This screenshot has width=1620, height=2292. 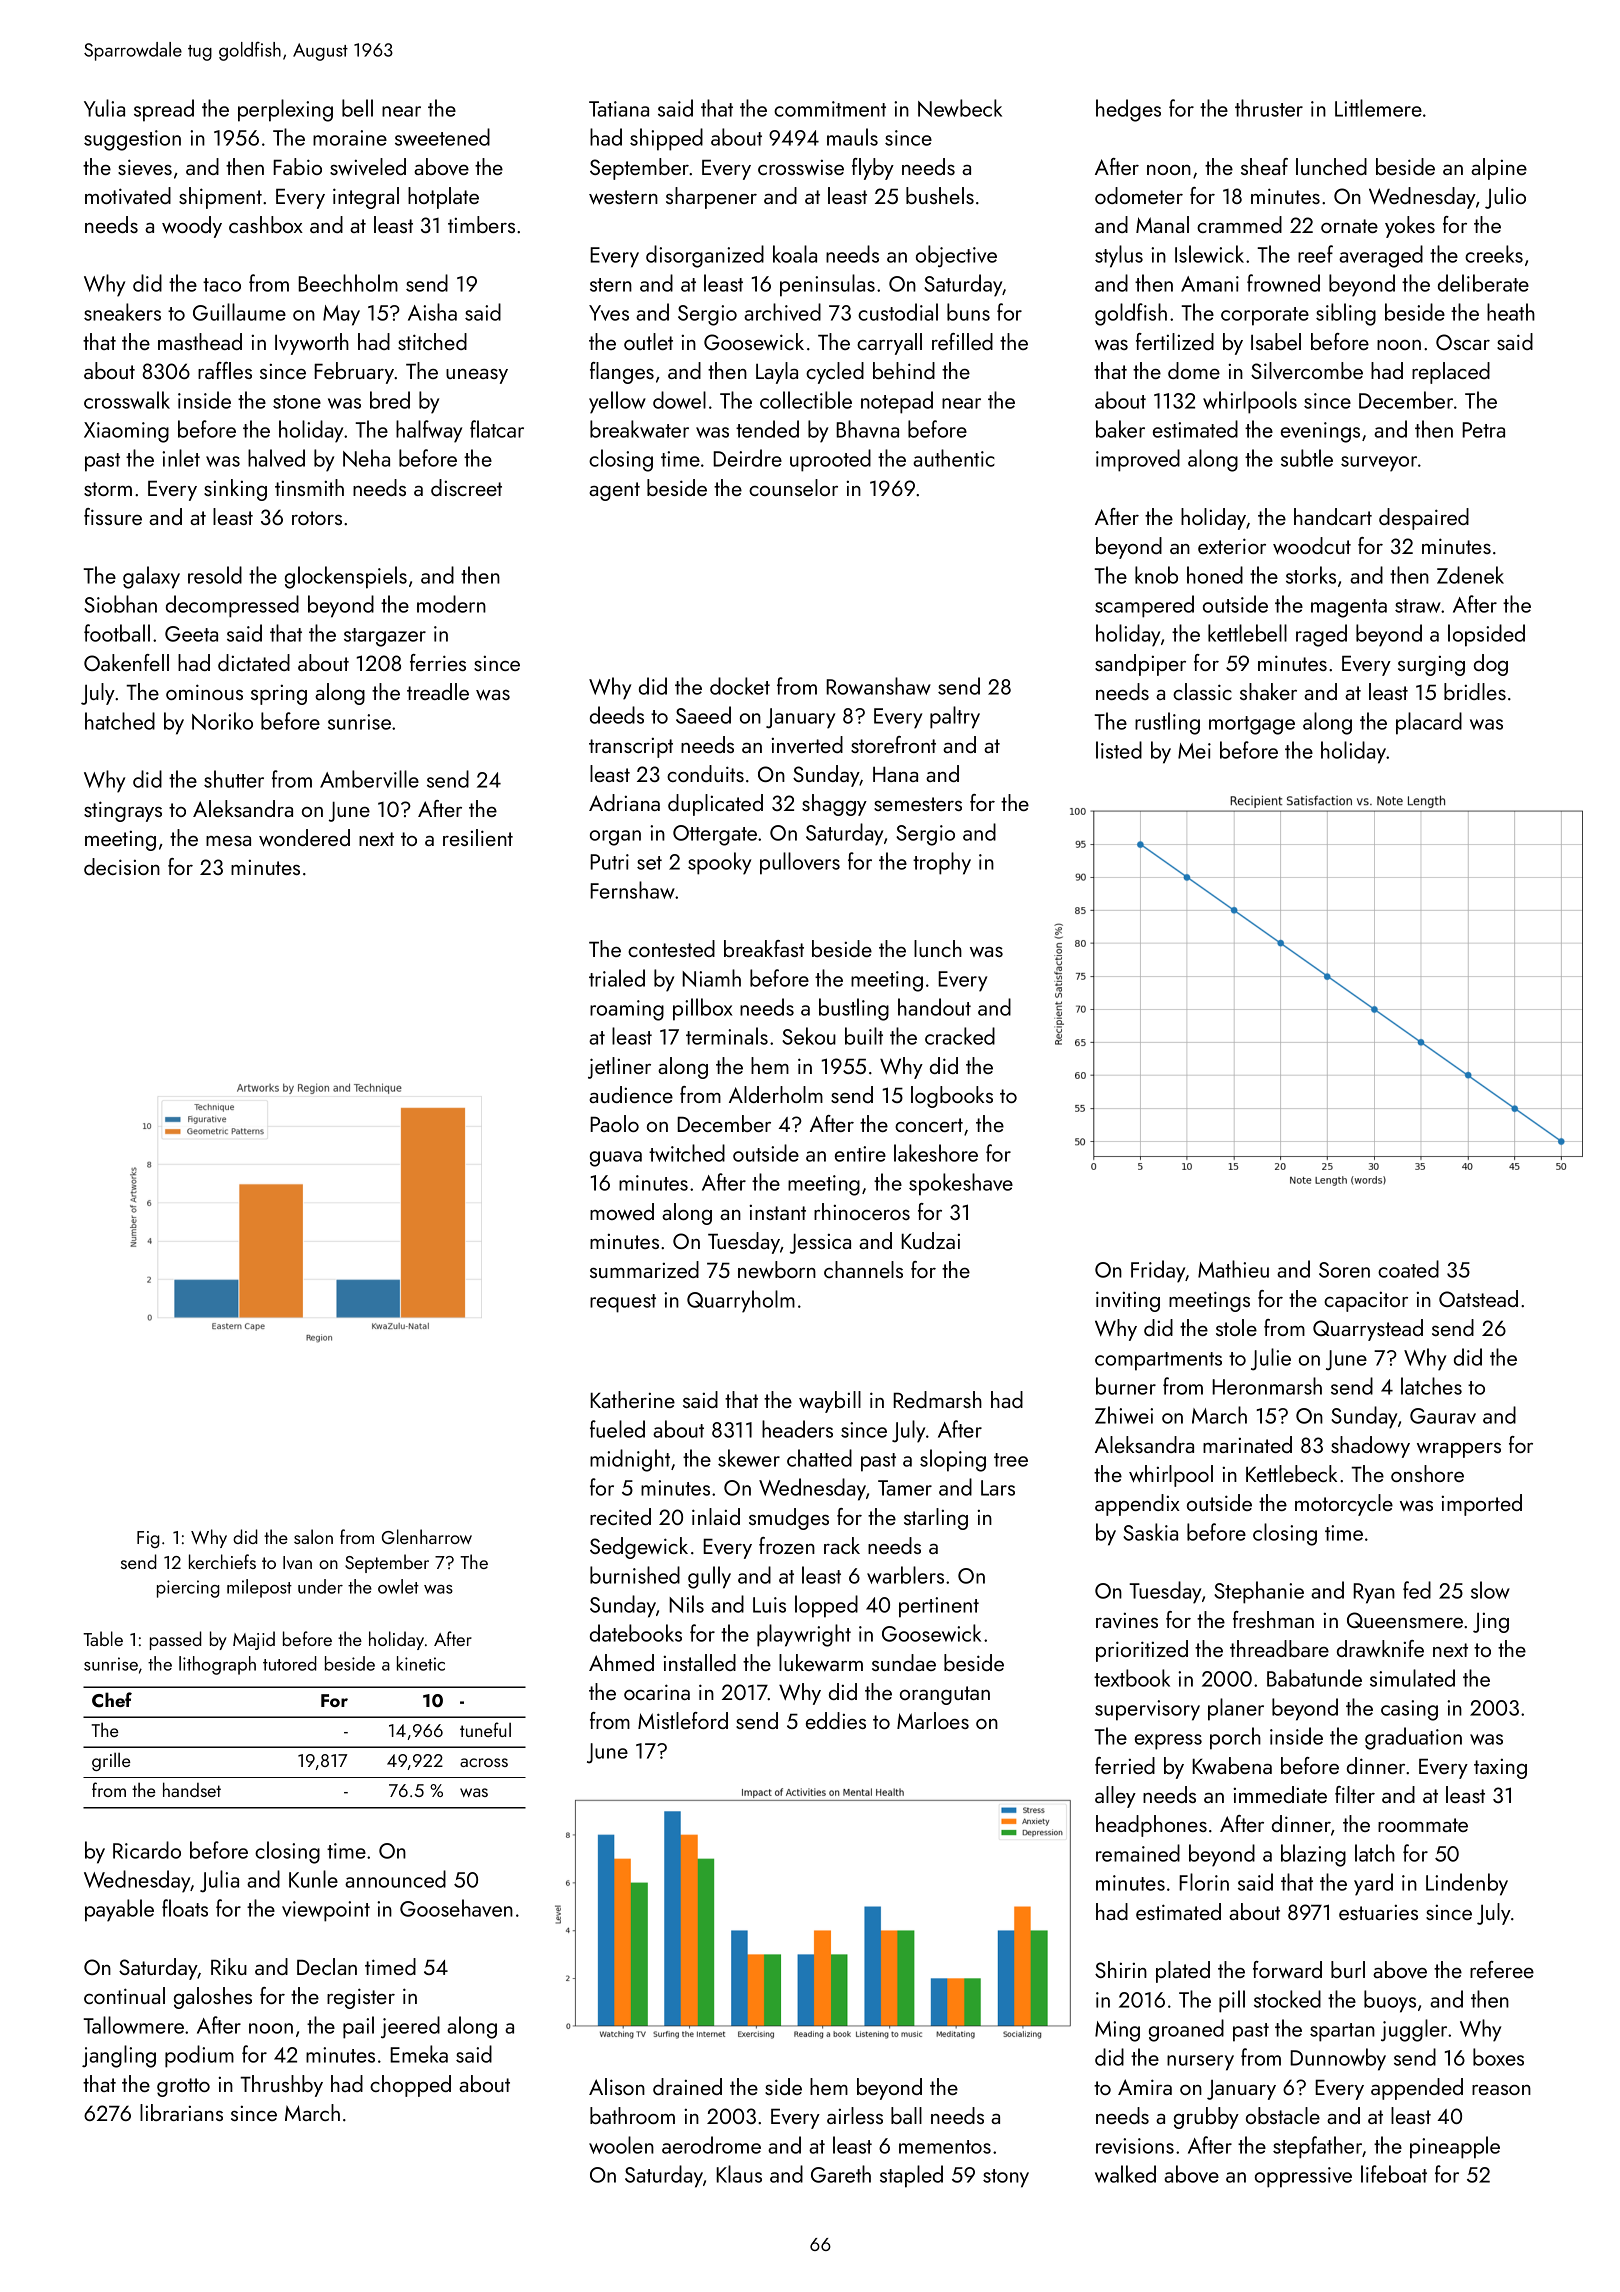 I want to click on reason, so click(x=1501, y=2090).
